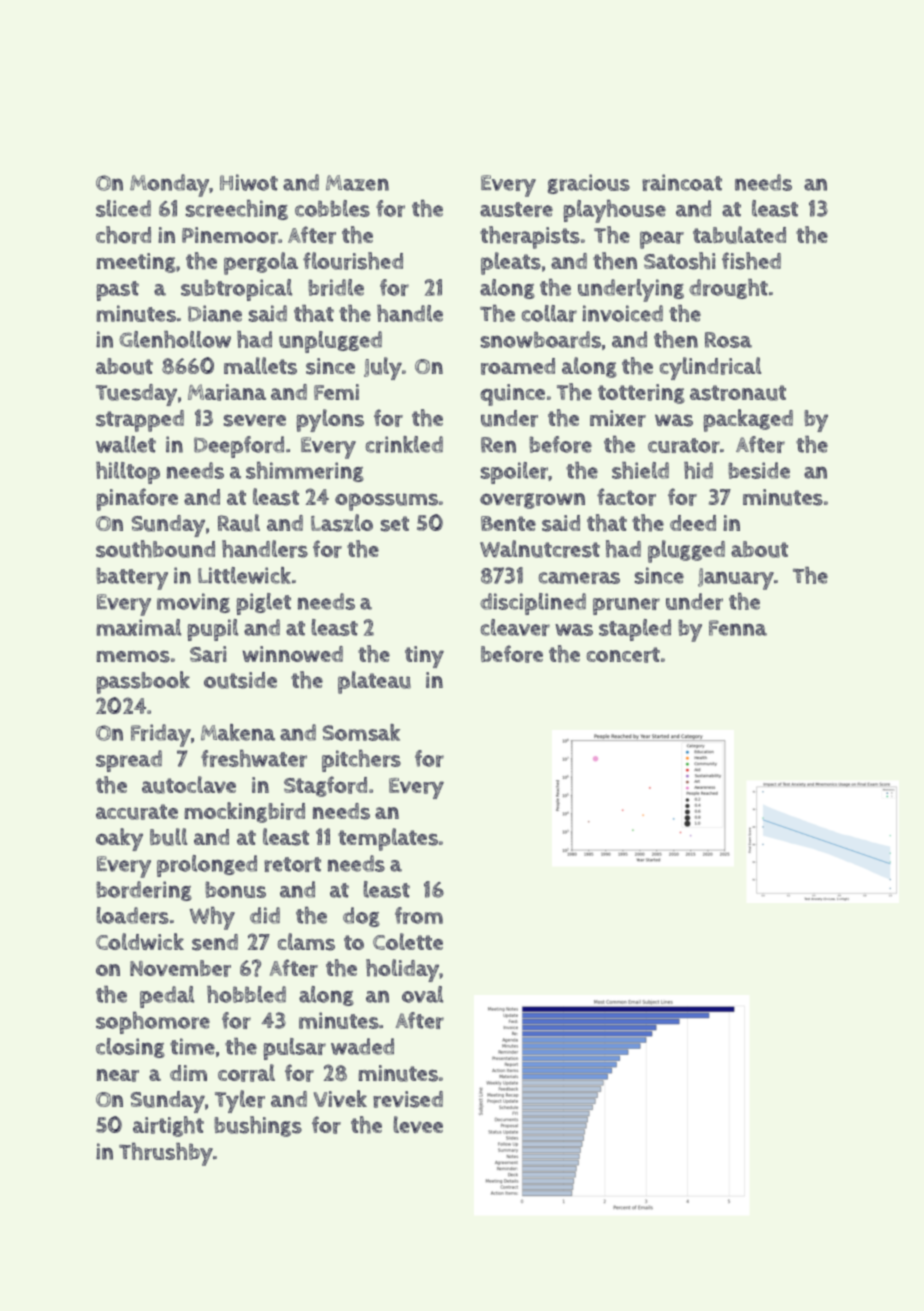  What do you see at coordinates (123, 208) in the screenshot?
I see `sliced` at bounding box center [123, 208].
